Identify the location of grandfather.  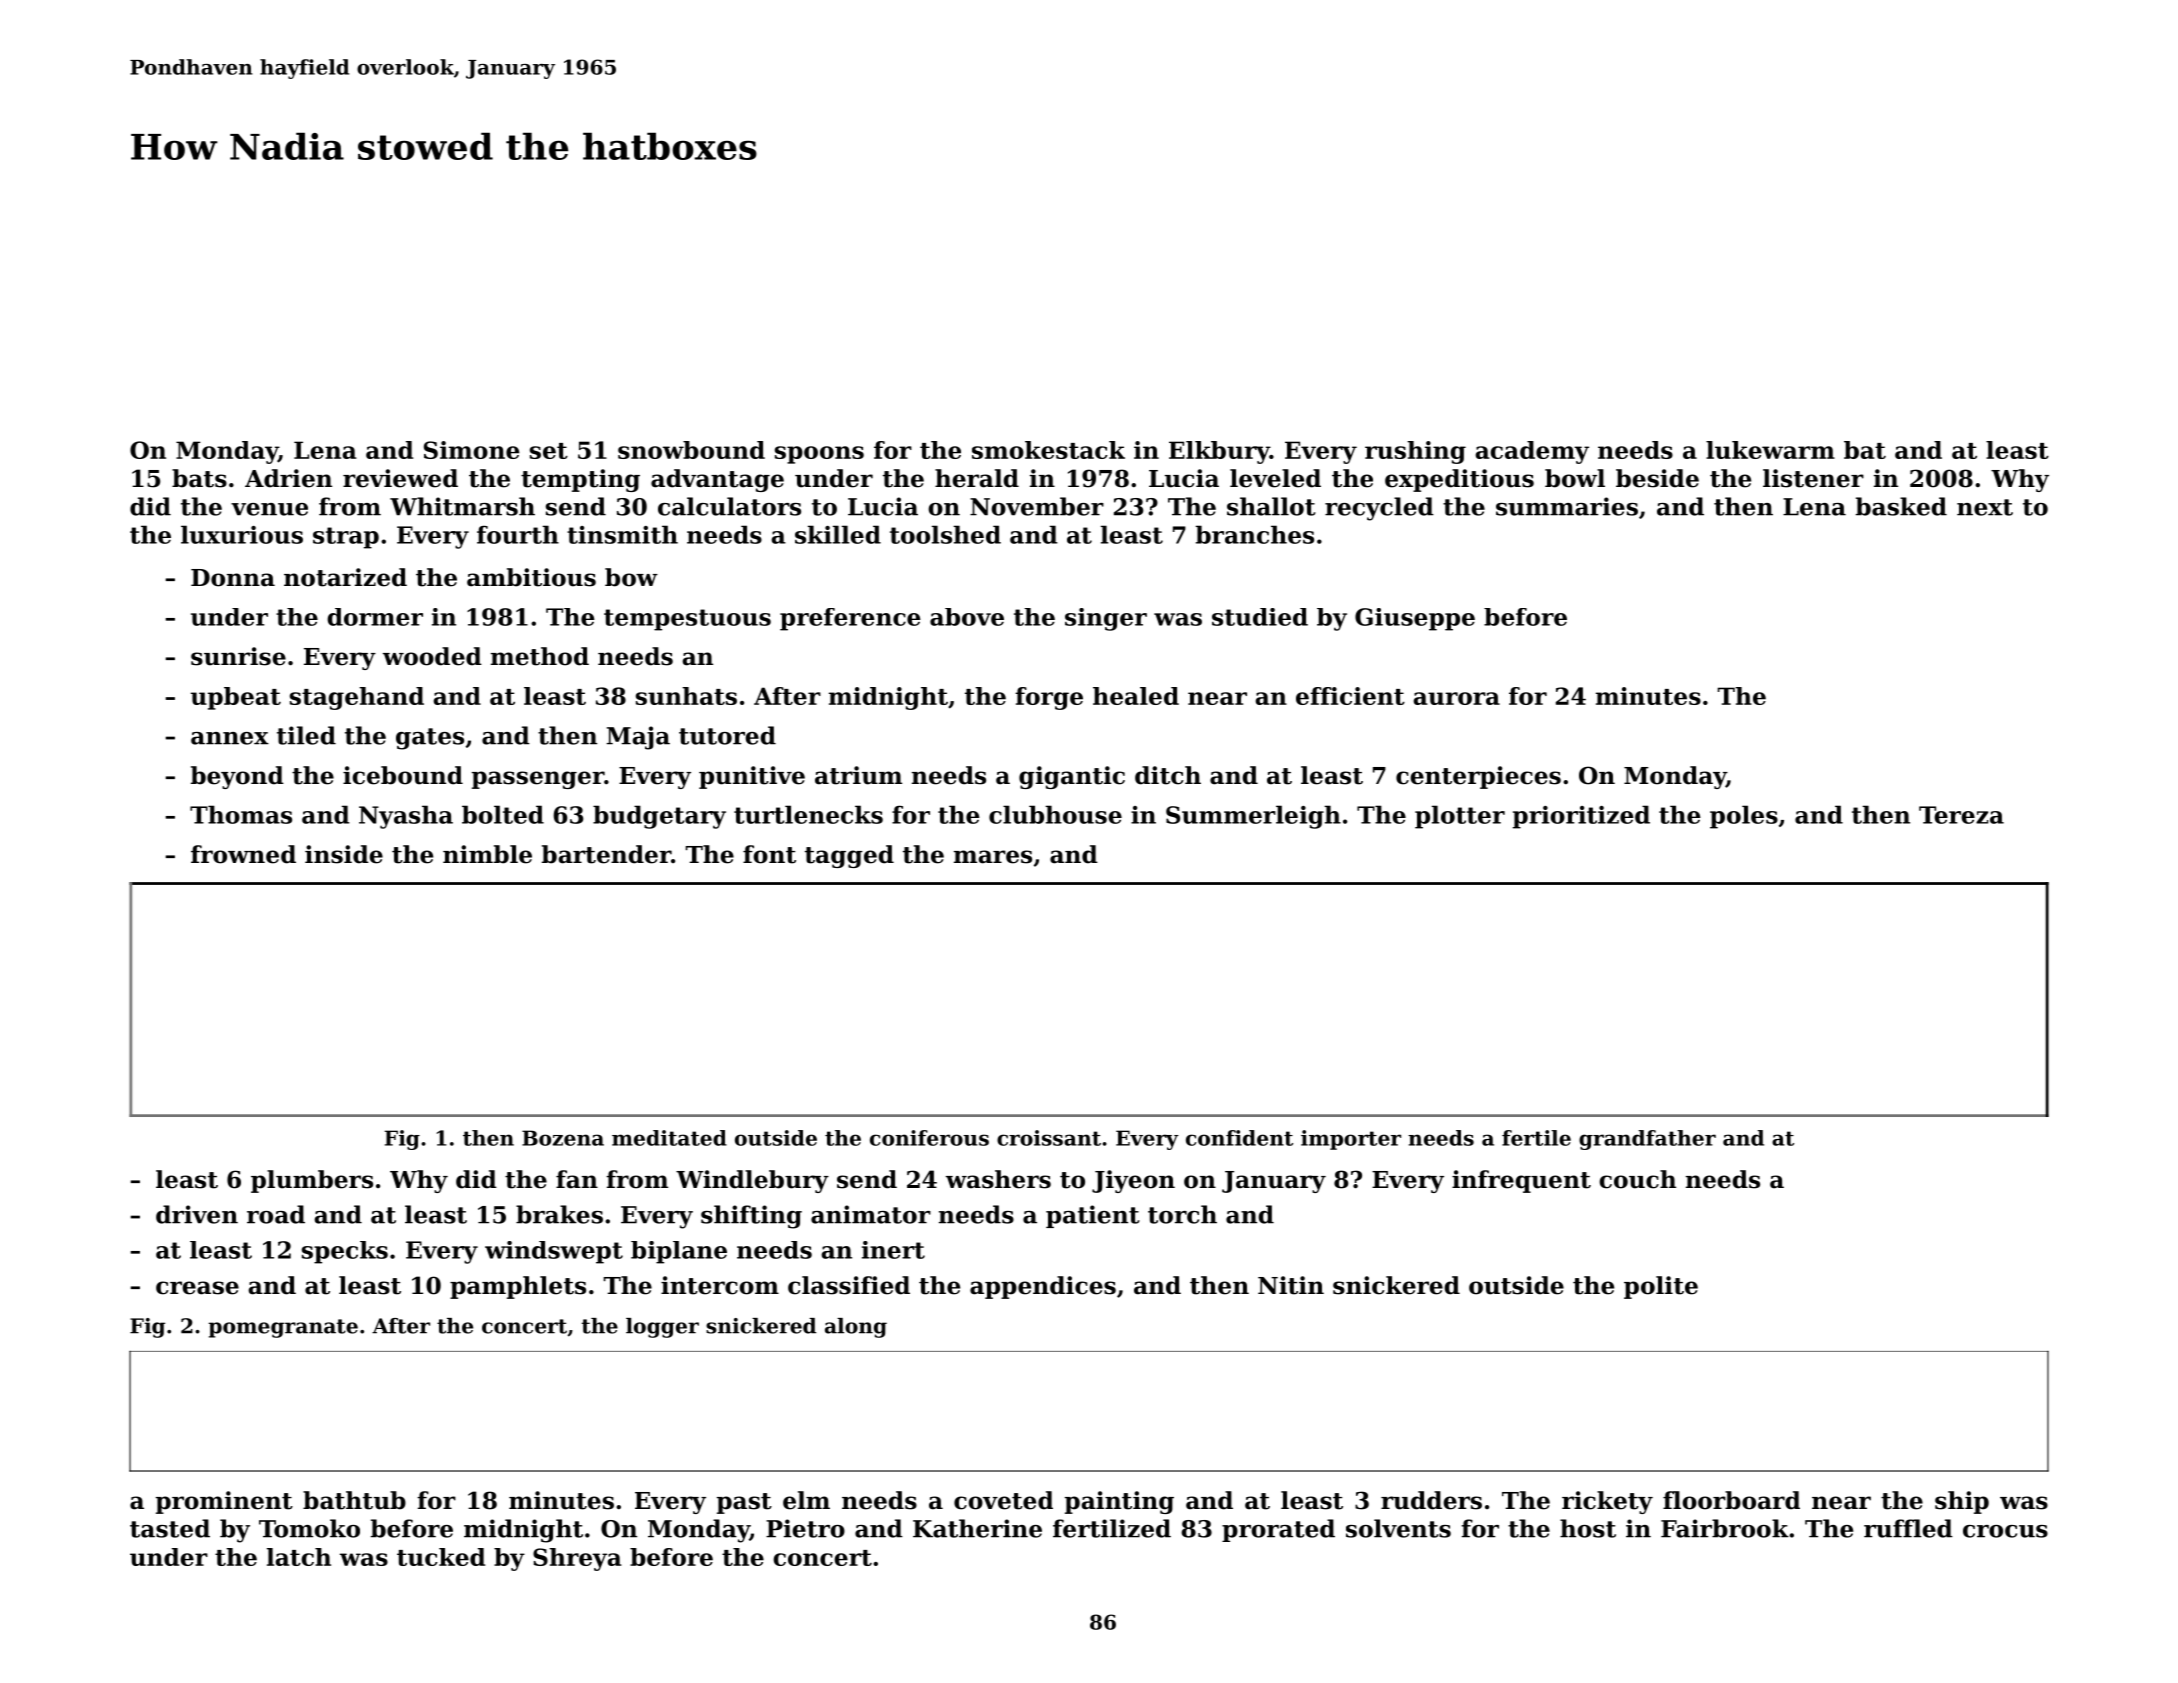
(1647, 1140).
